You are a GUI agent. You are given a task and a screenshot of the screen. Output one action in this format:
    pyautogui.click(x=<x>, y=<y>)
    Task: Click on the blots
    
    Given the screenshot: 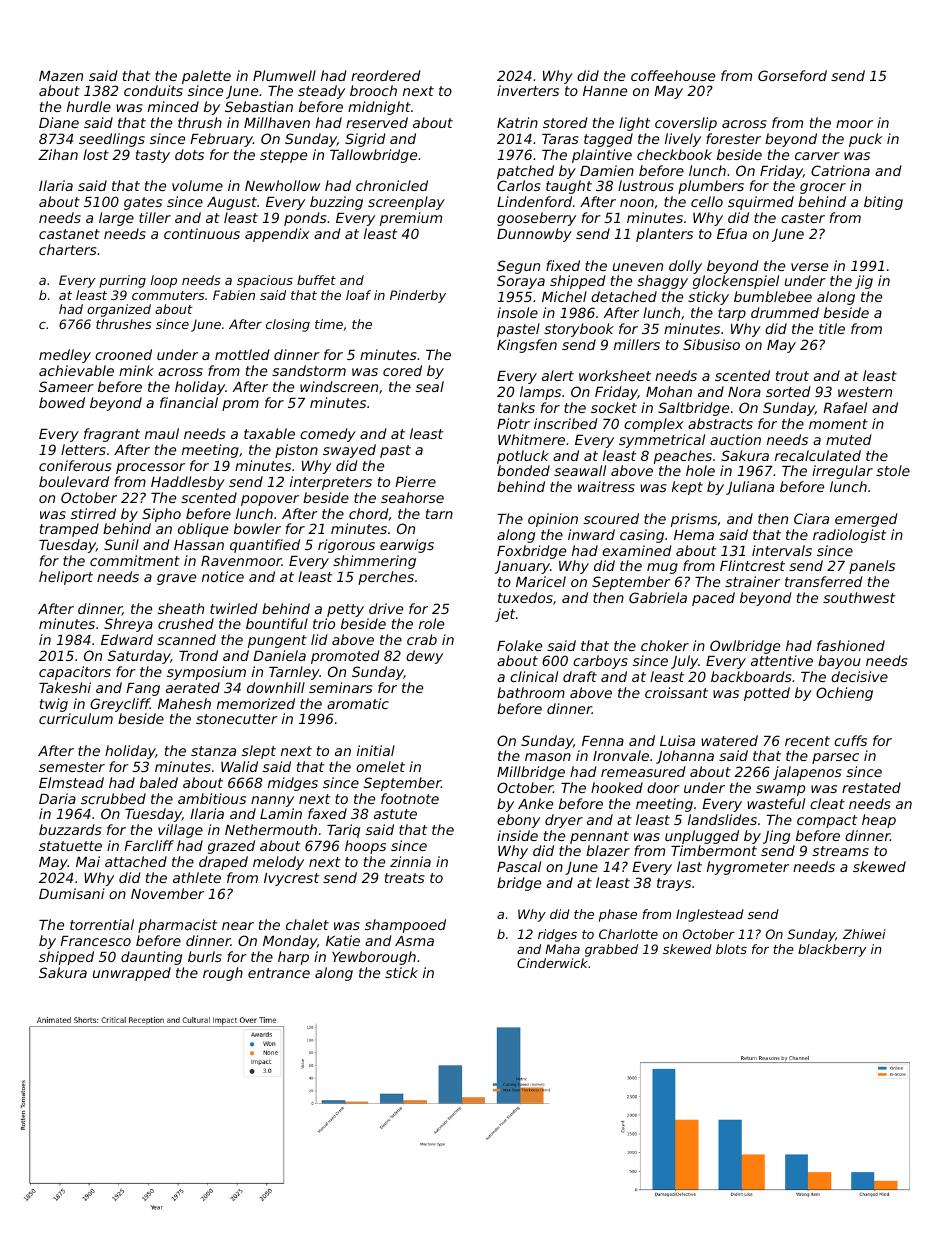 What is the action you would take?
    pyautogui.click(x=731, y=949)
